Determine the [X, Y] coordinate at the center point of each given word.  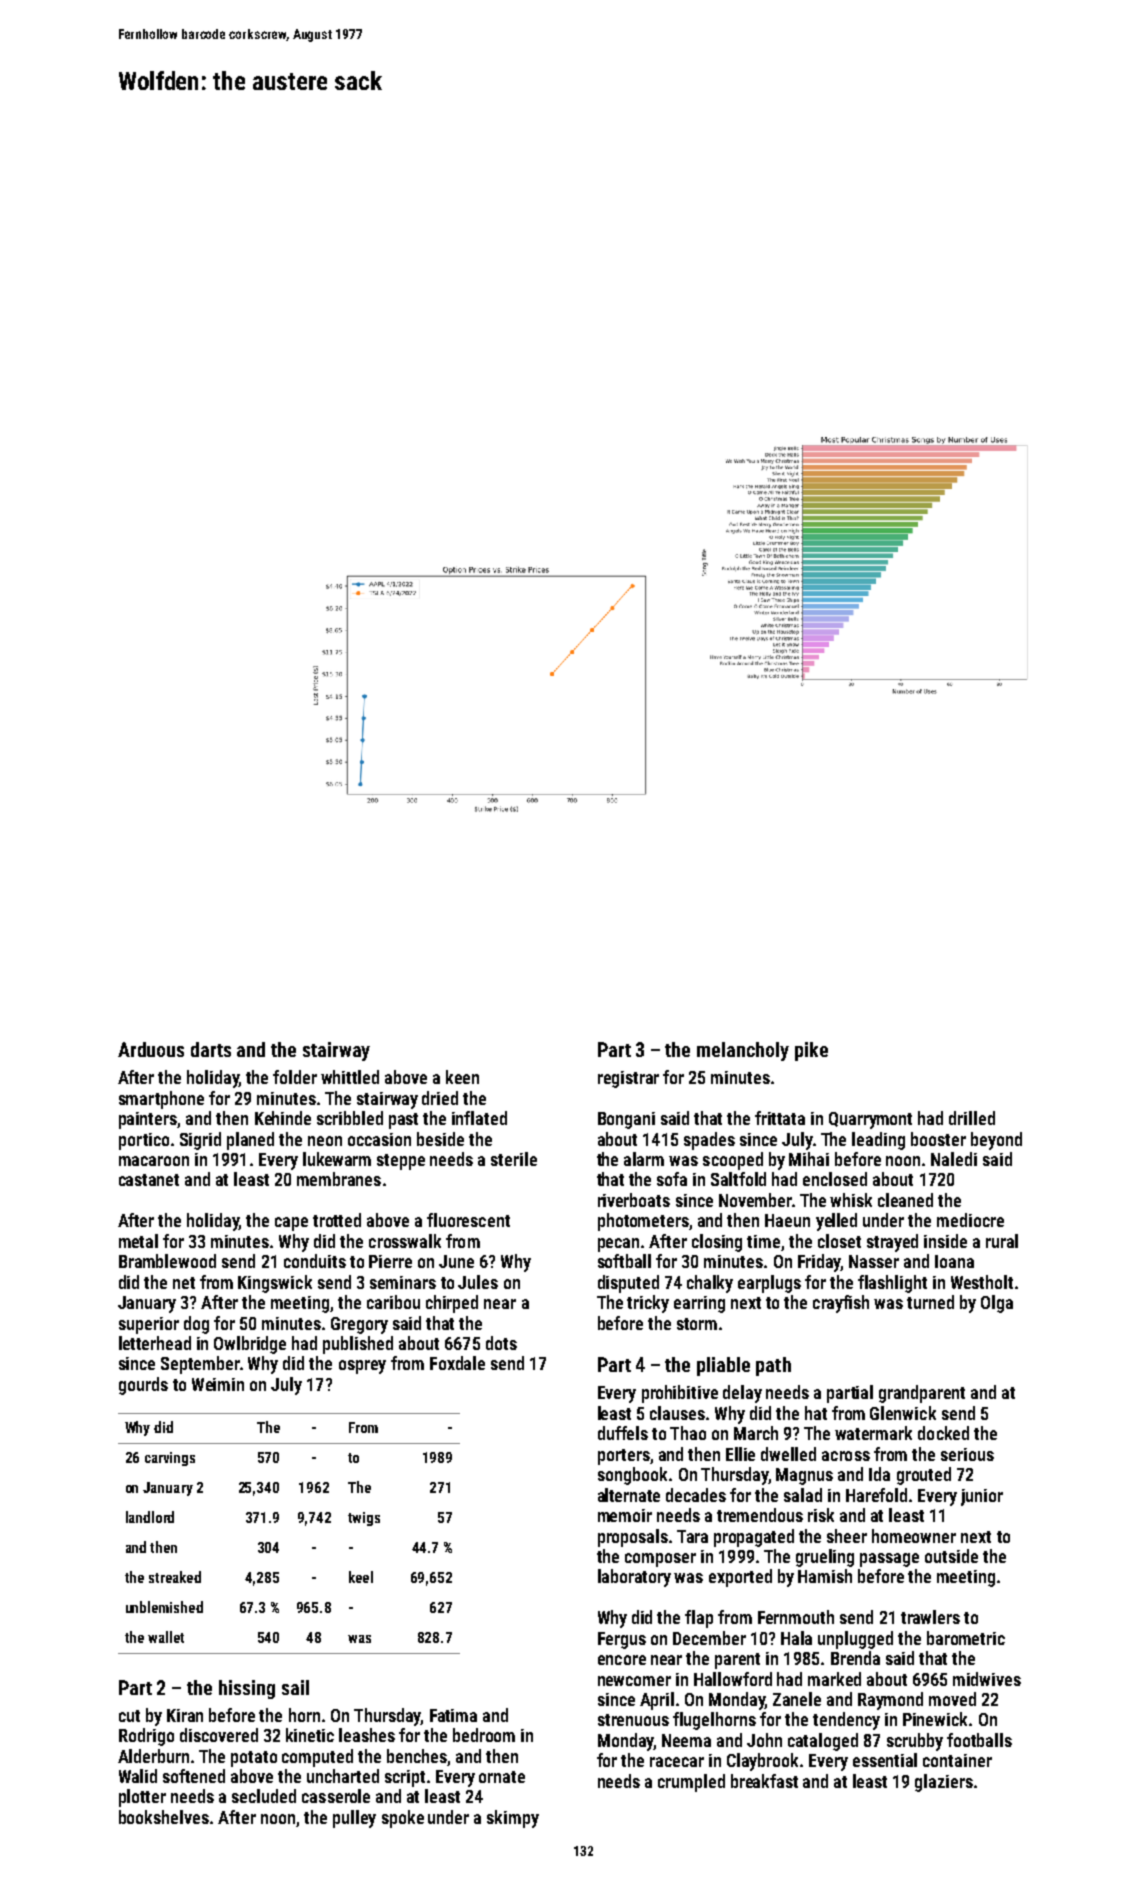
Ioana [954, 1261]
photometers [643, 1222]
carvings [170, 1459]
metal [138, 1241]
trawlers [930, 1617]
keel [361, 1577]
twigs [364, 1519]
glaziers [944, 1783]
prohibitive [680, 1394]
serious [967, 1454]
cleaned [905, 1200]
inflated [479, 1118]
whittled [350, 1077]
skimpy [513, 1819]
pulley [354, 1819]
